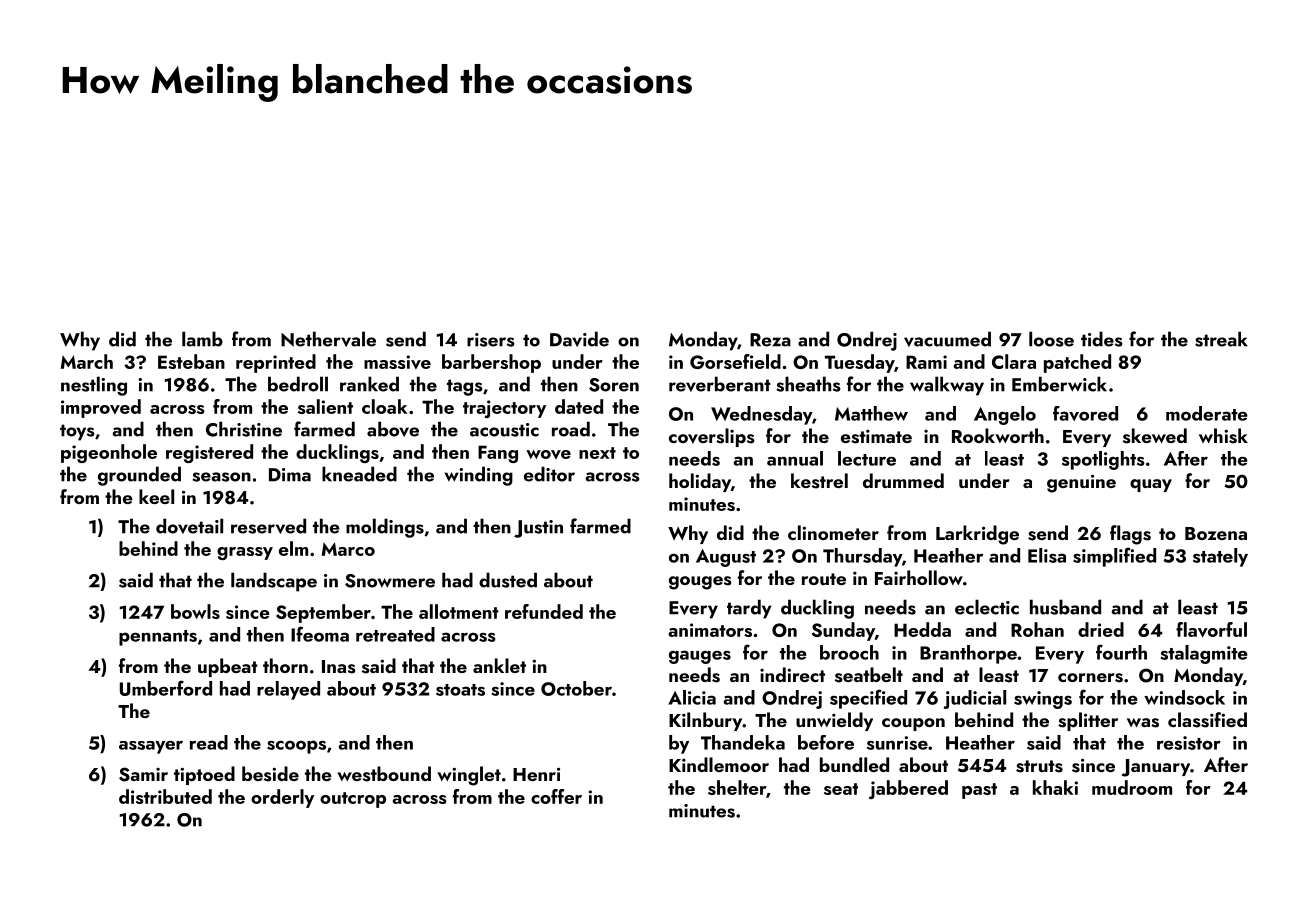  I want to click on Sunday, so click(843, 631).
